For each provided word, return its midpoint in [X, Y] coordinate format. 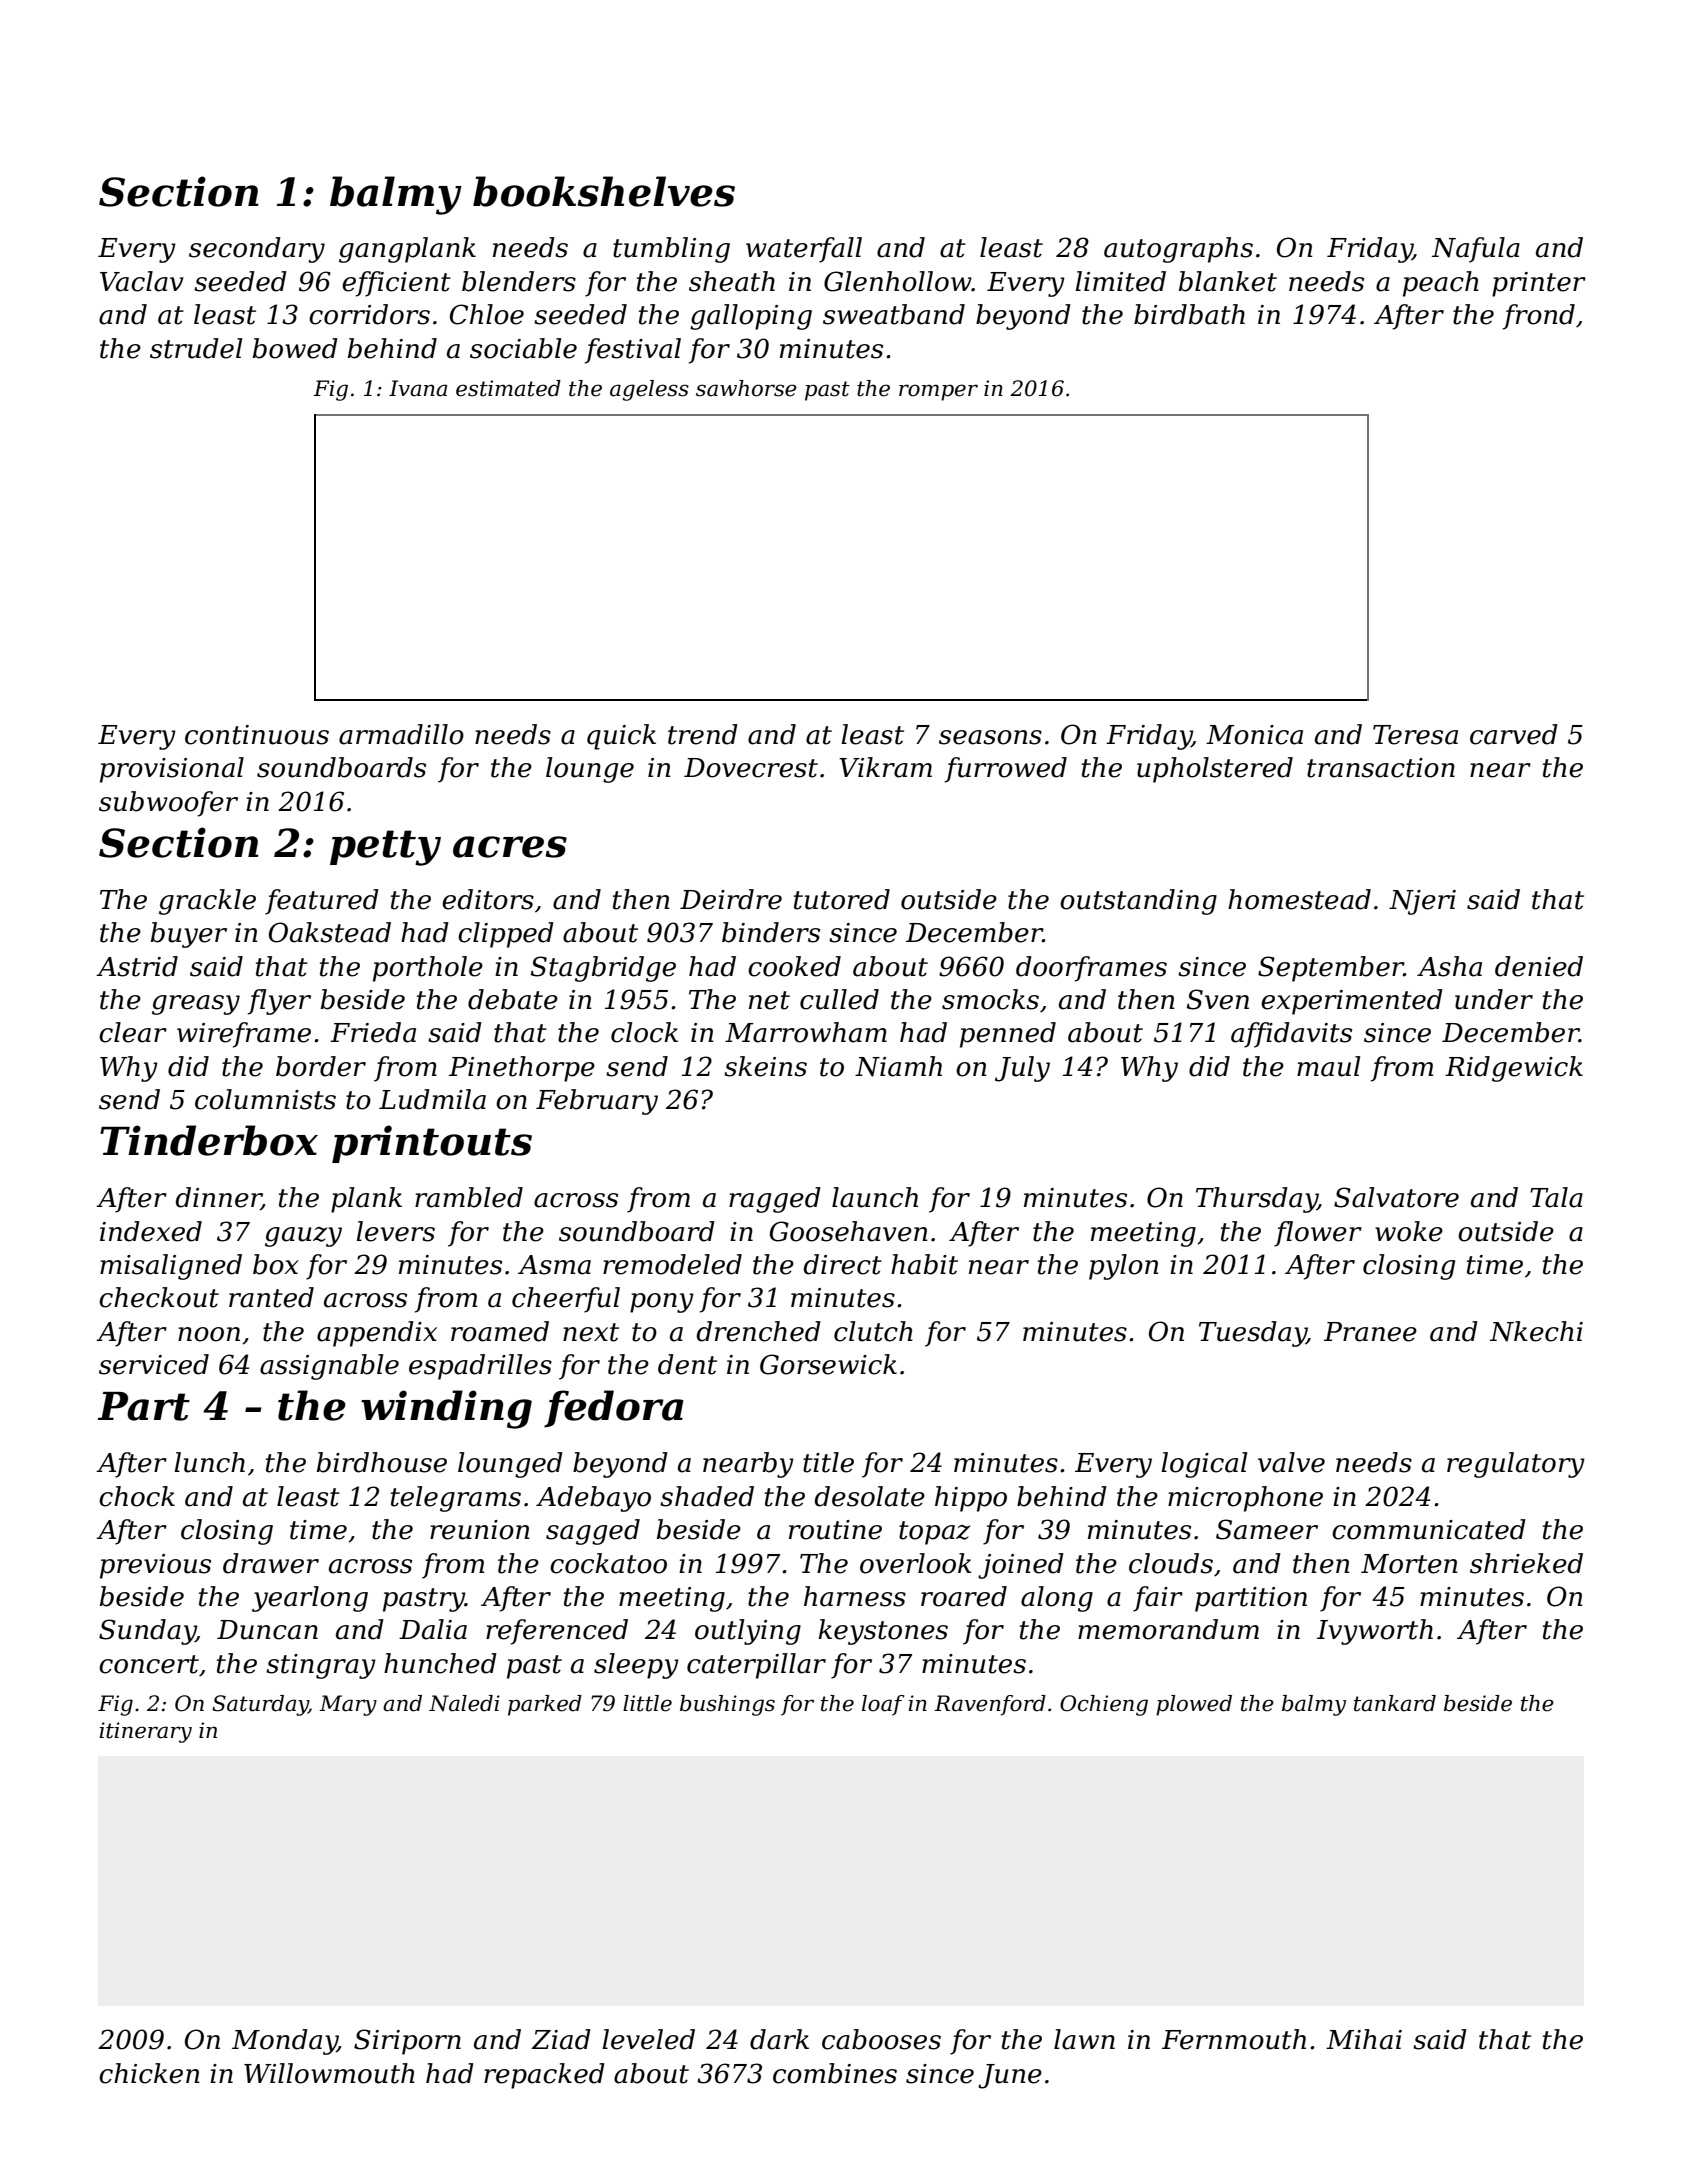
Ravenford [990, 1705]
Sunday [147, 1632]
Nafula [1476, 250]
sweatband [894, 314]
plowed [1194, 1705]
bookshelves [604, 191]
